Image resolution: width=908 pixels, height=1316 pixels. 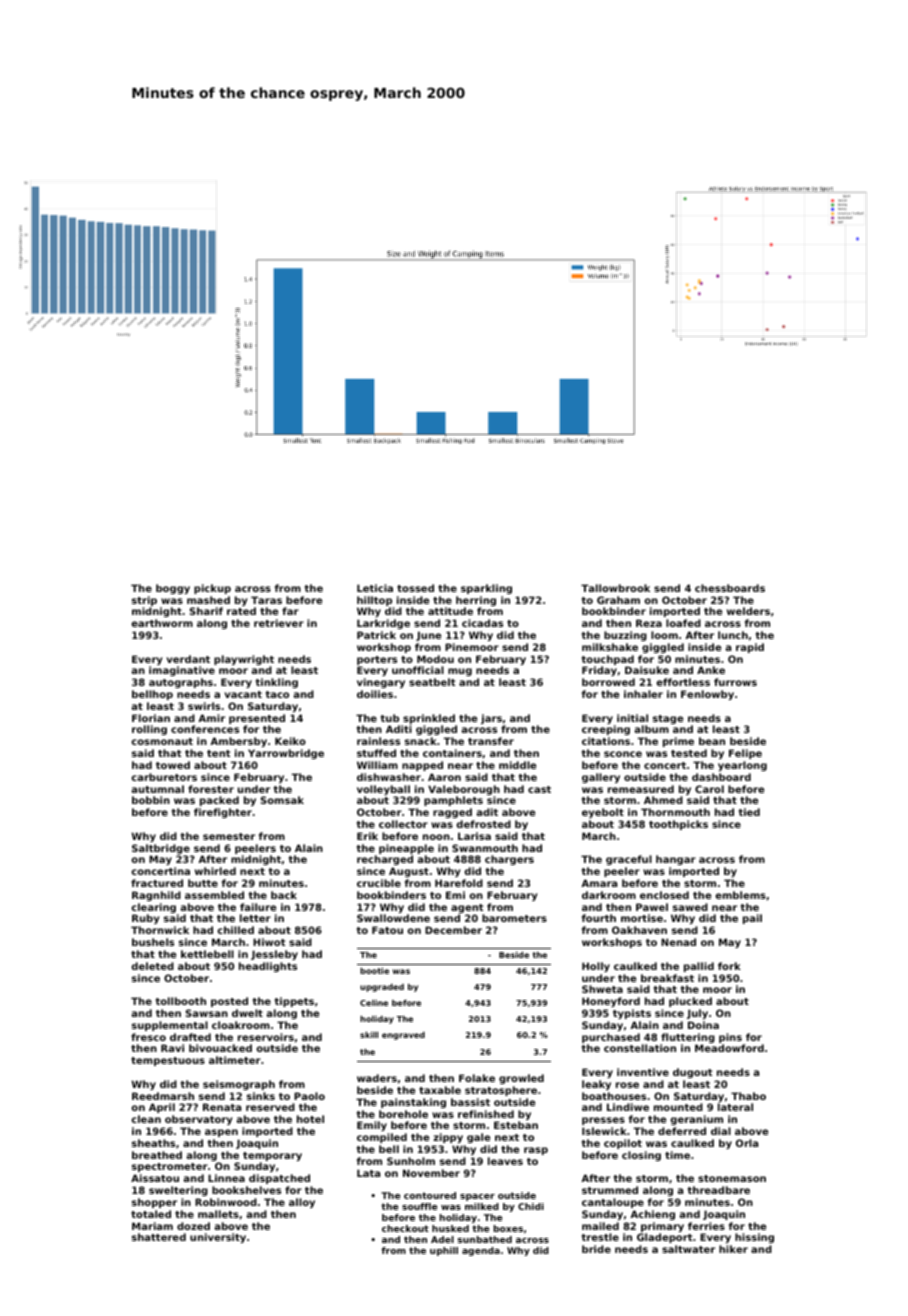 I want to click on Tallowbrook, so click(x=615, y=588).
